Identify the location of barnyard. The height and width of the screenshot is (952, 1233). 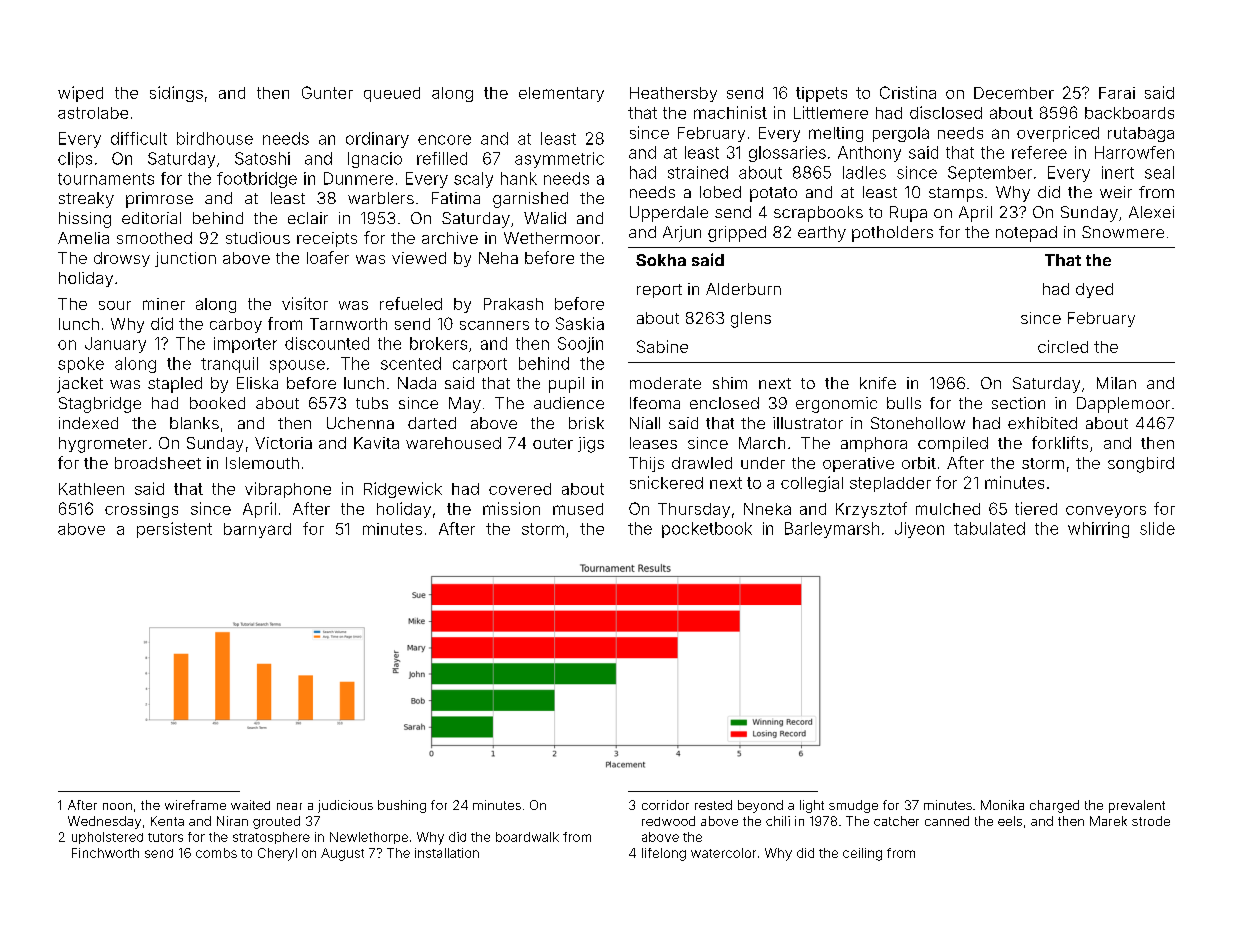
(257, 530).
